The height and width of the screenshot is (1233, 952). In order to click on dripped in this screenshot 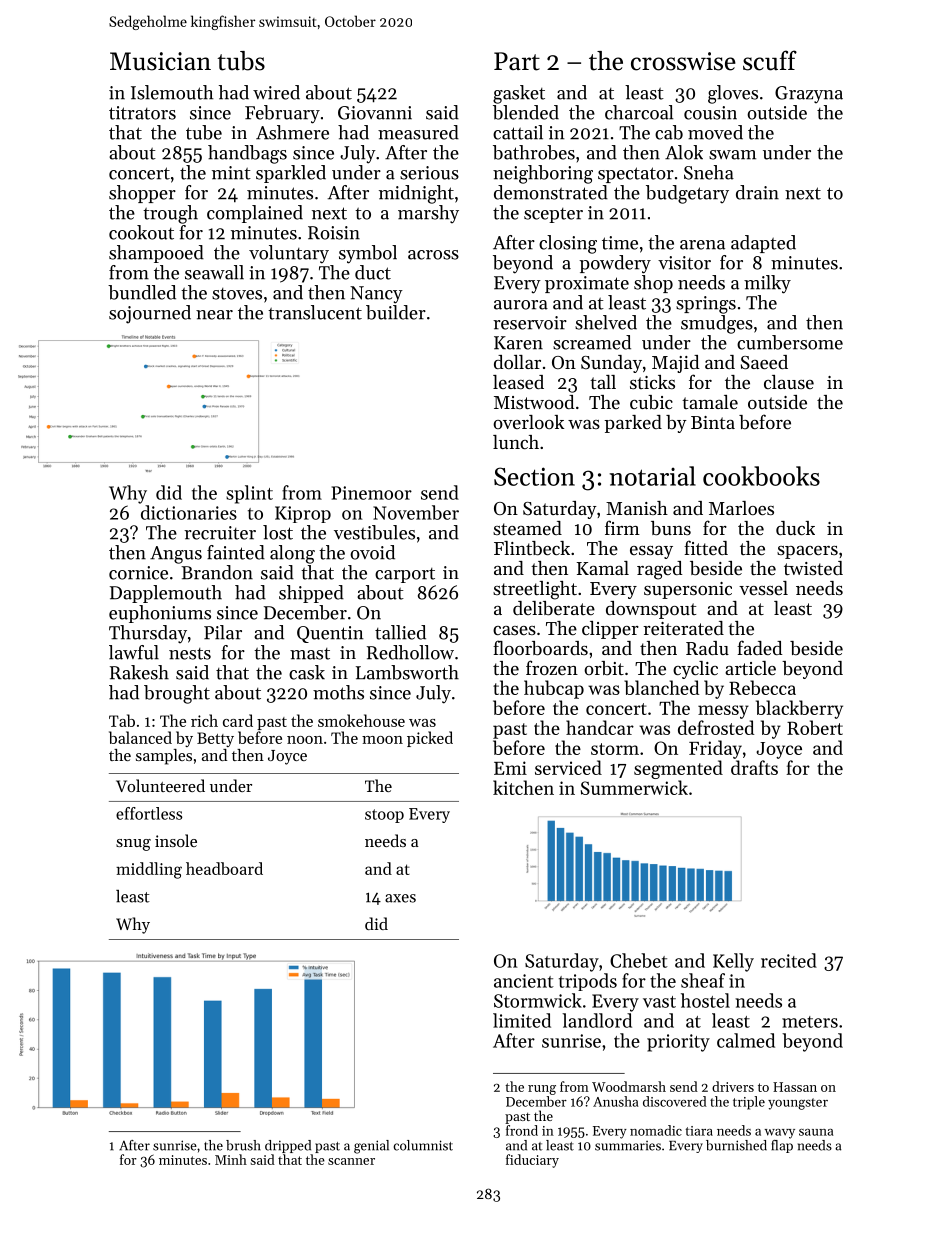, I will do `click(288, 1146)`.
